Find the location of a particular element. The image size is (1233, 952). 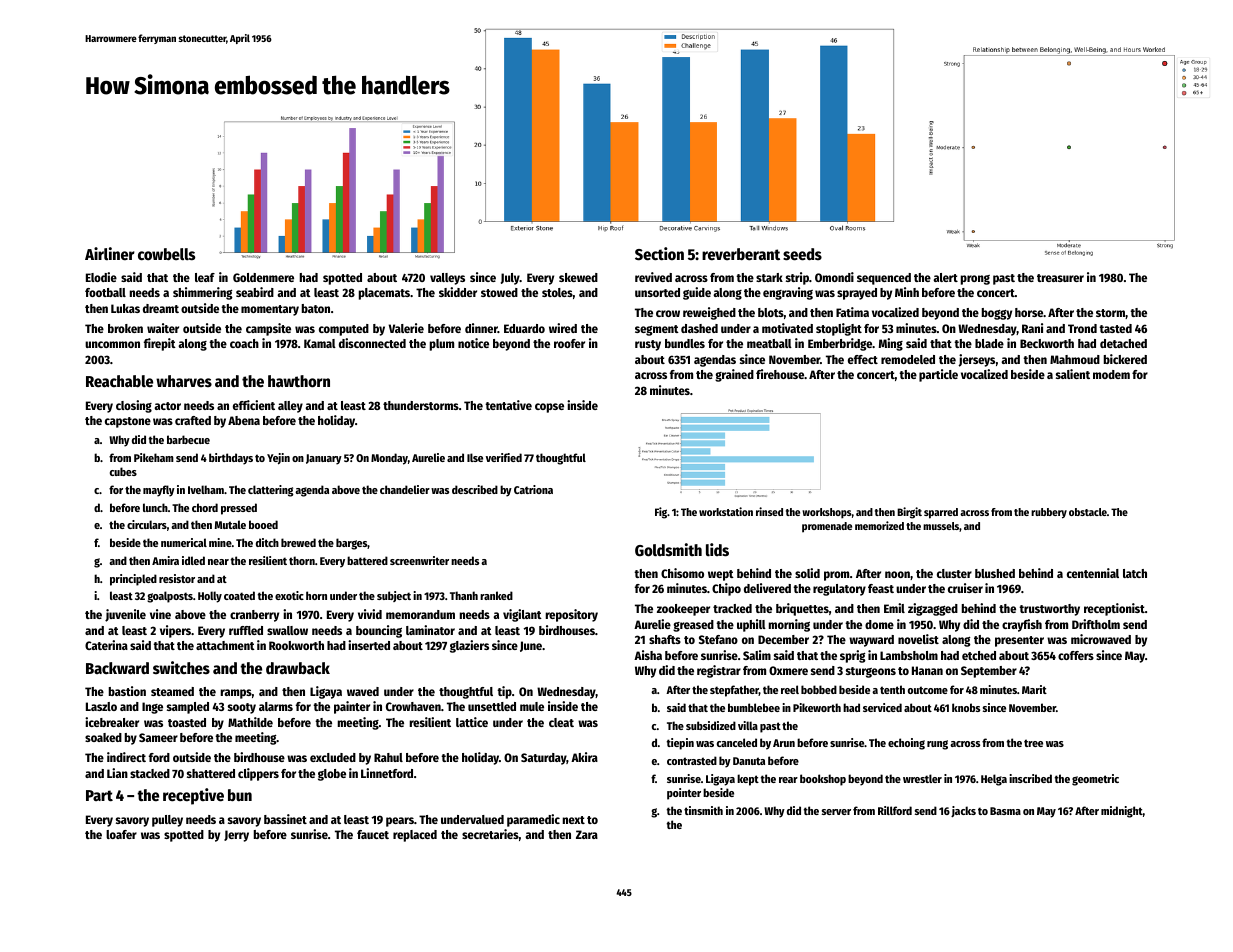

battered is located at coordinates (367, 560).
